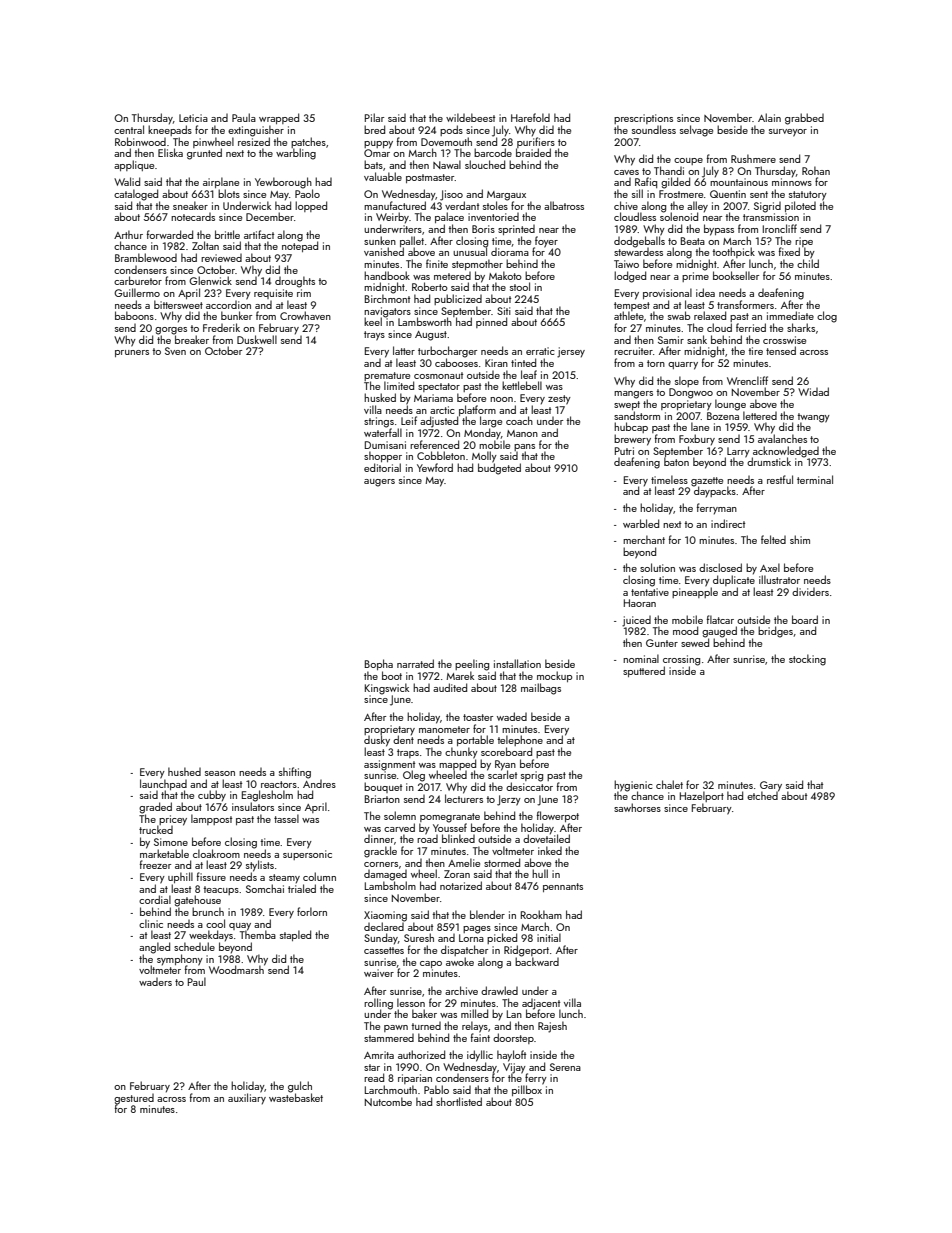 This image has height=1233, width=952. I want to click on initial, so click(549, 937).
